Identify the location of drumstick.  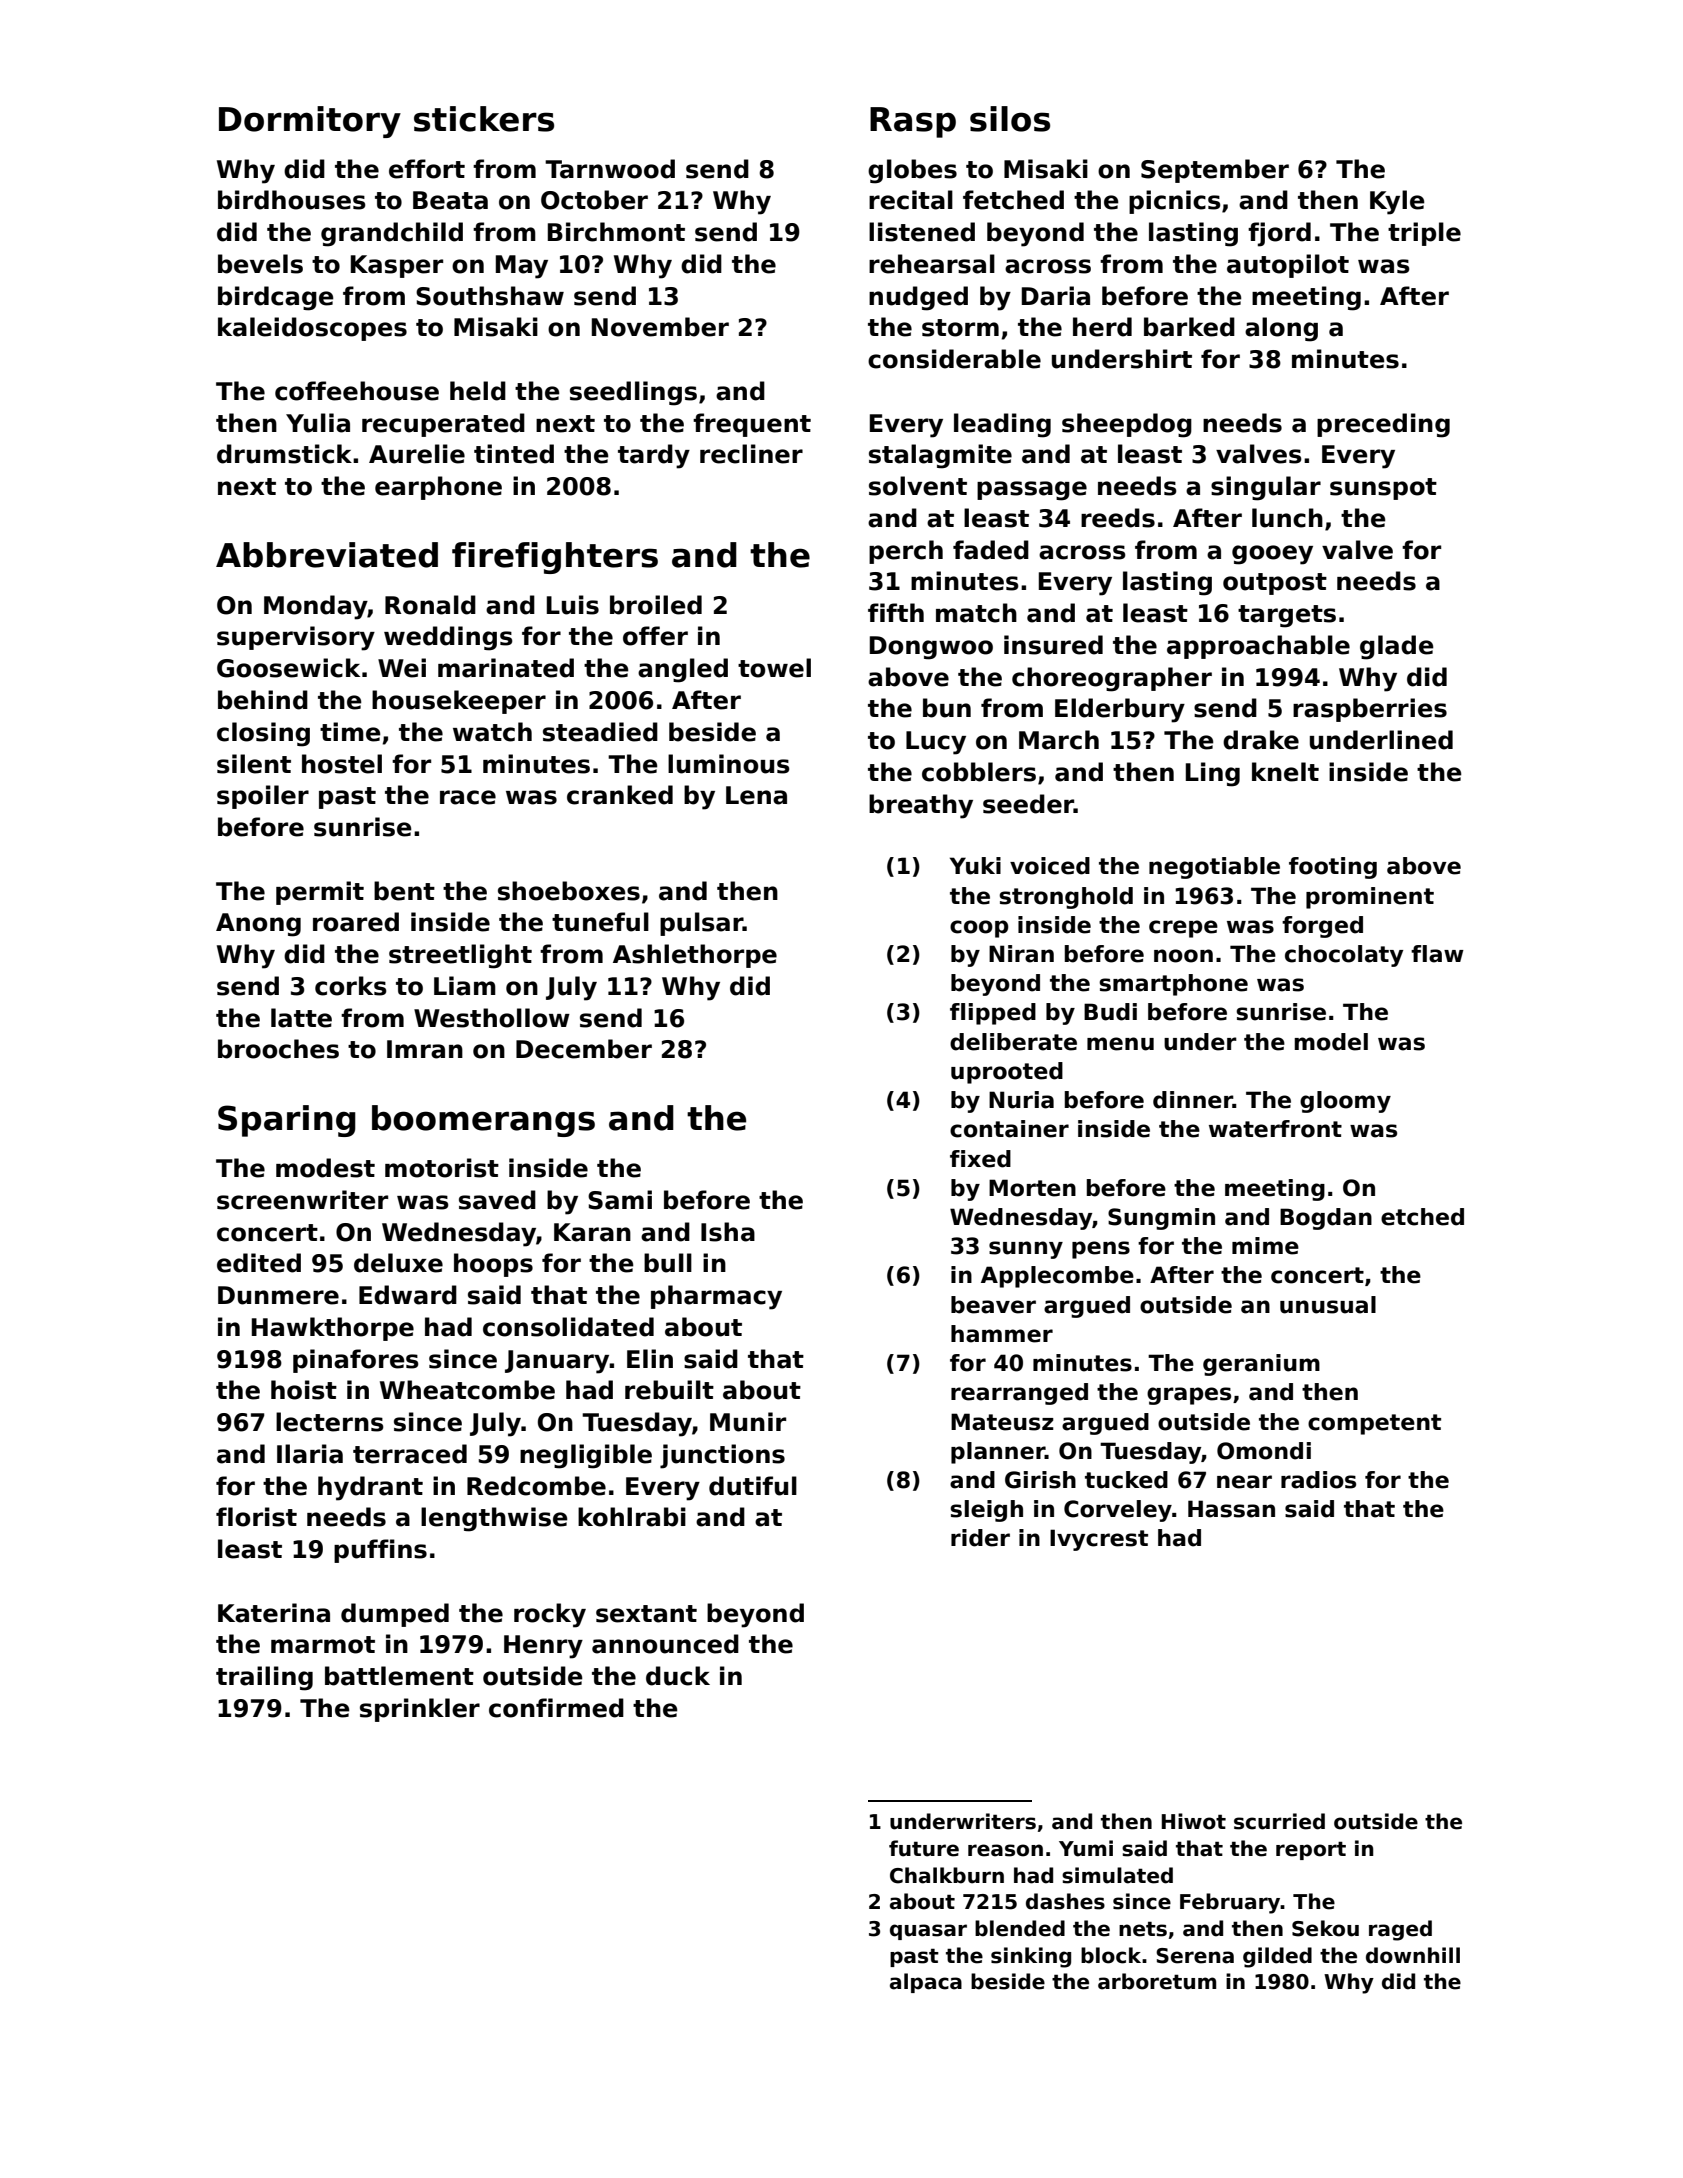
(284, 454).
